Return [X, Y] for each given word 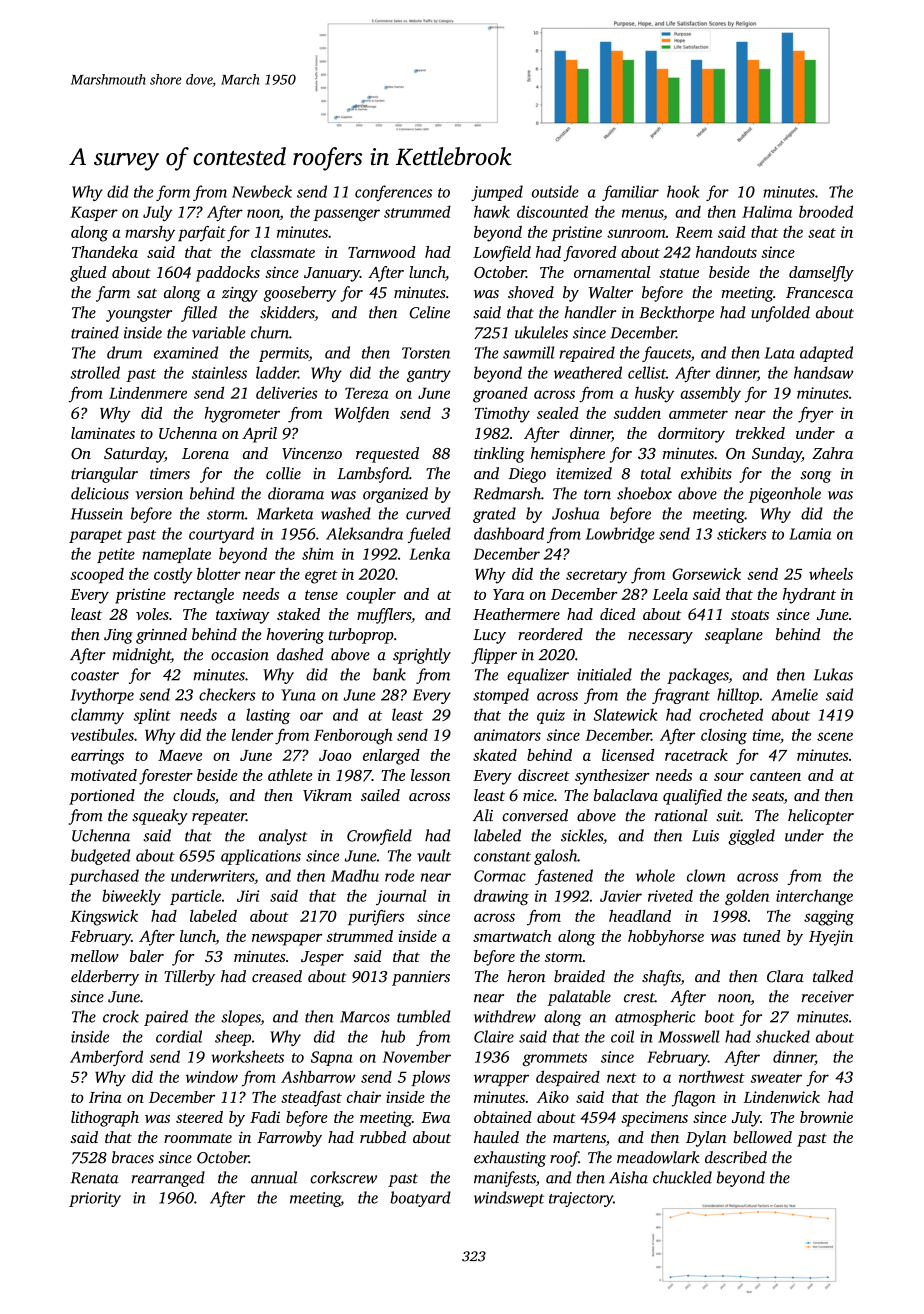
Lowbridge [620, 535]
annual [274, 1177]
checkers [227, 694]
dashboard [509, 533]
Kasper [94, 213]
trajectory [581, 1199]
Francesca [819, 292]
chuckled [682, 1177]
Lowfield [502, 254]
